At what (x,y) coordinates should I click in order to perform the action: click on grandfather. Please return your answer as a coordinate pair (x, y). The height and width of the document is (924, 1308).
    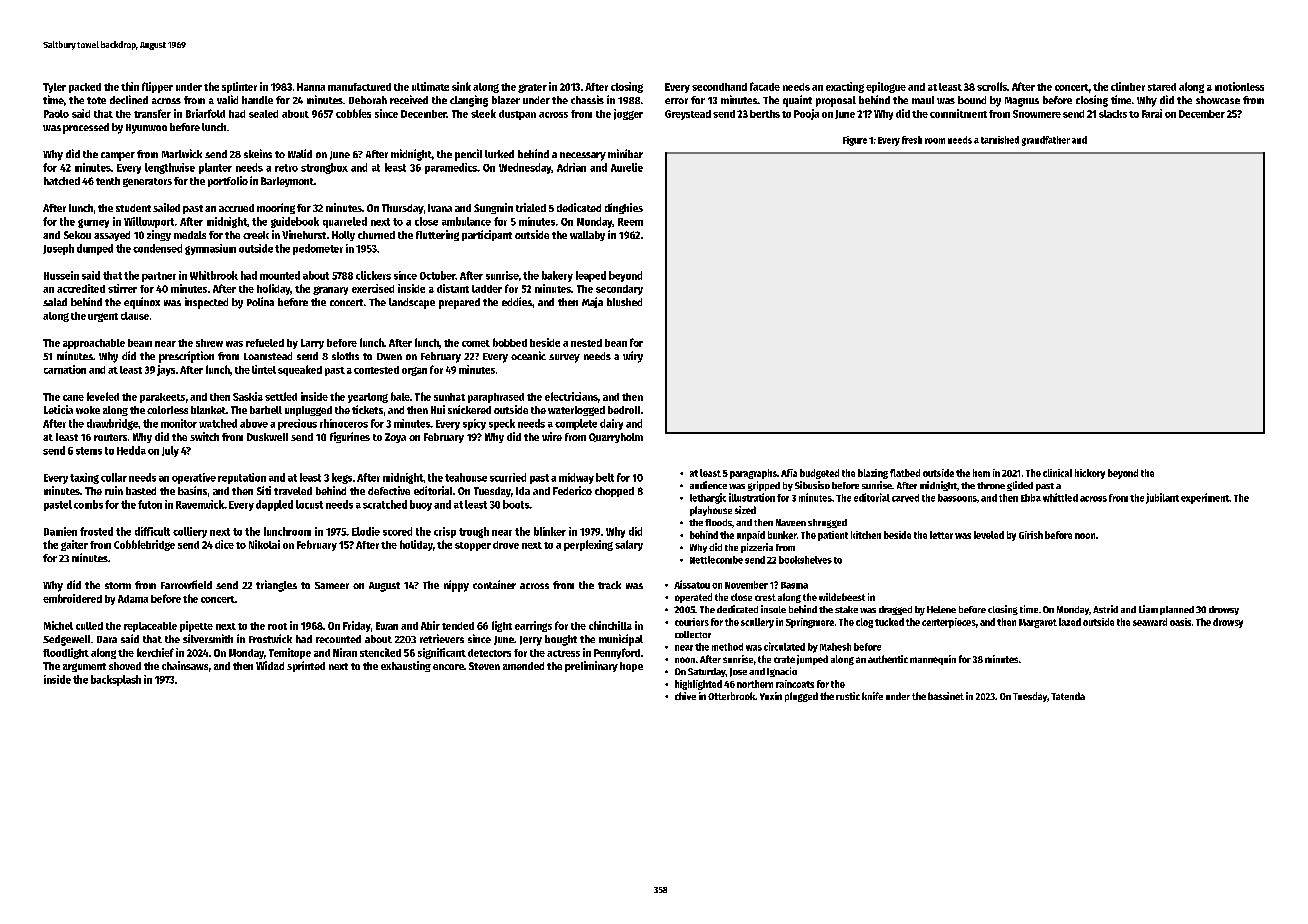
    Looking at the image, I should click on (1046, 141).
